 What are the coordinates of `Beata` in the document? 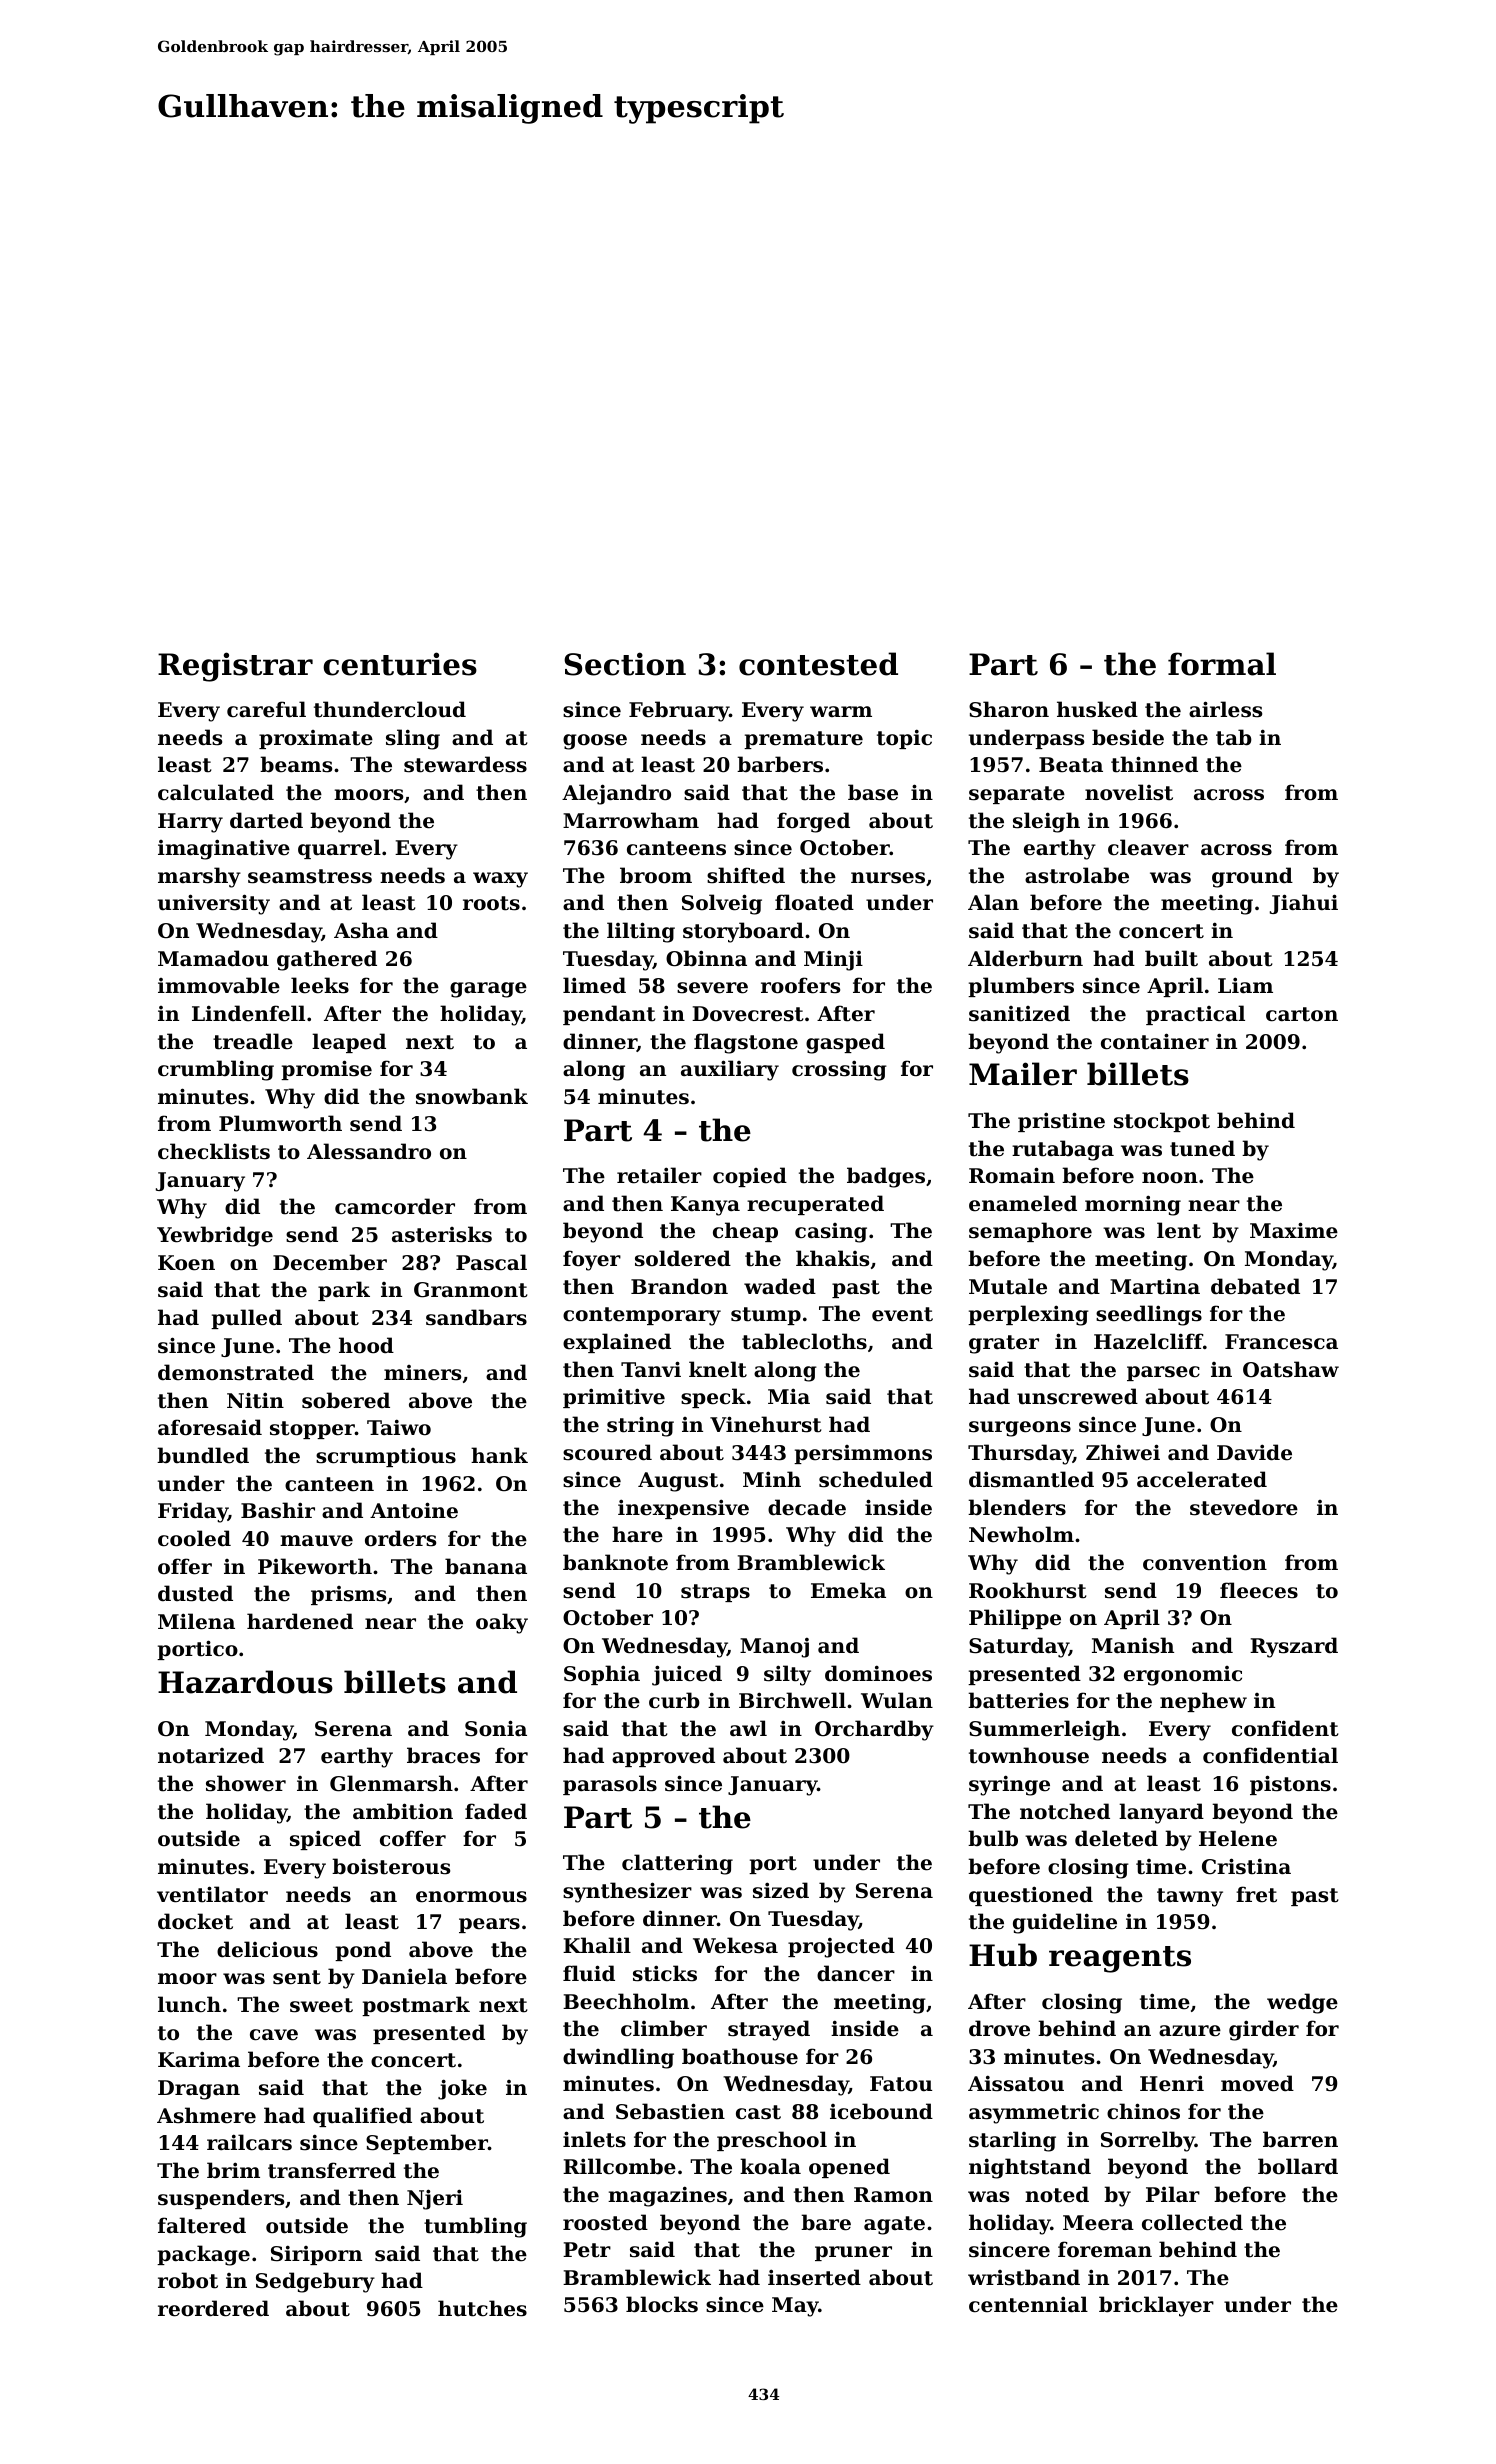 It's located at (1071, 765).
